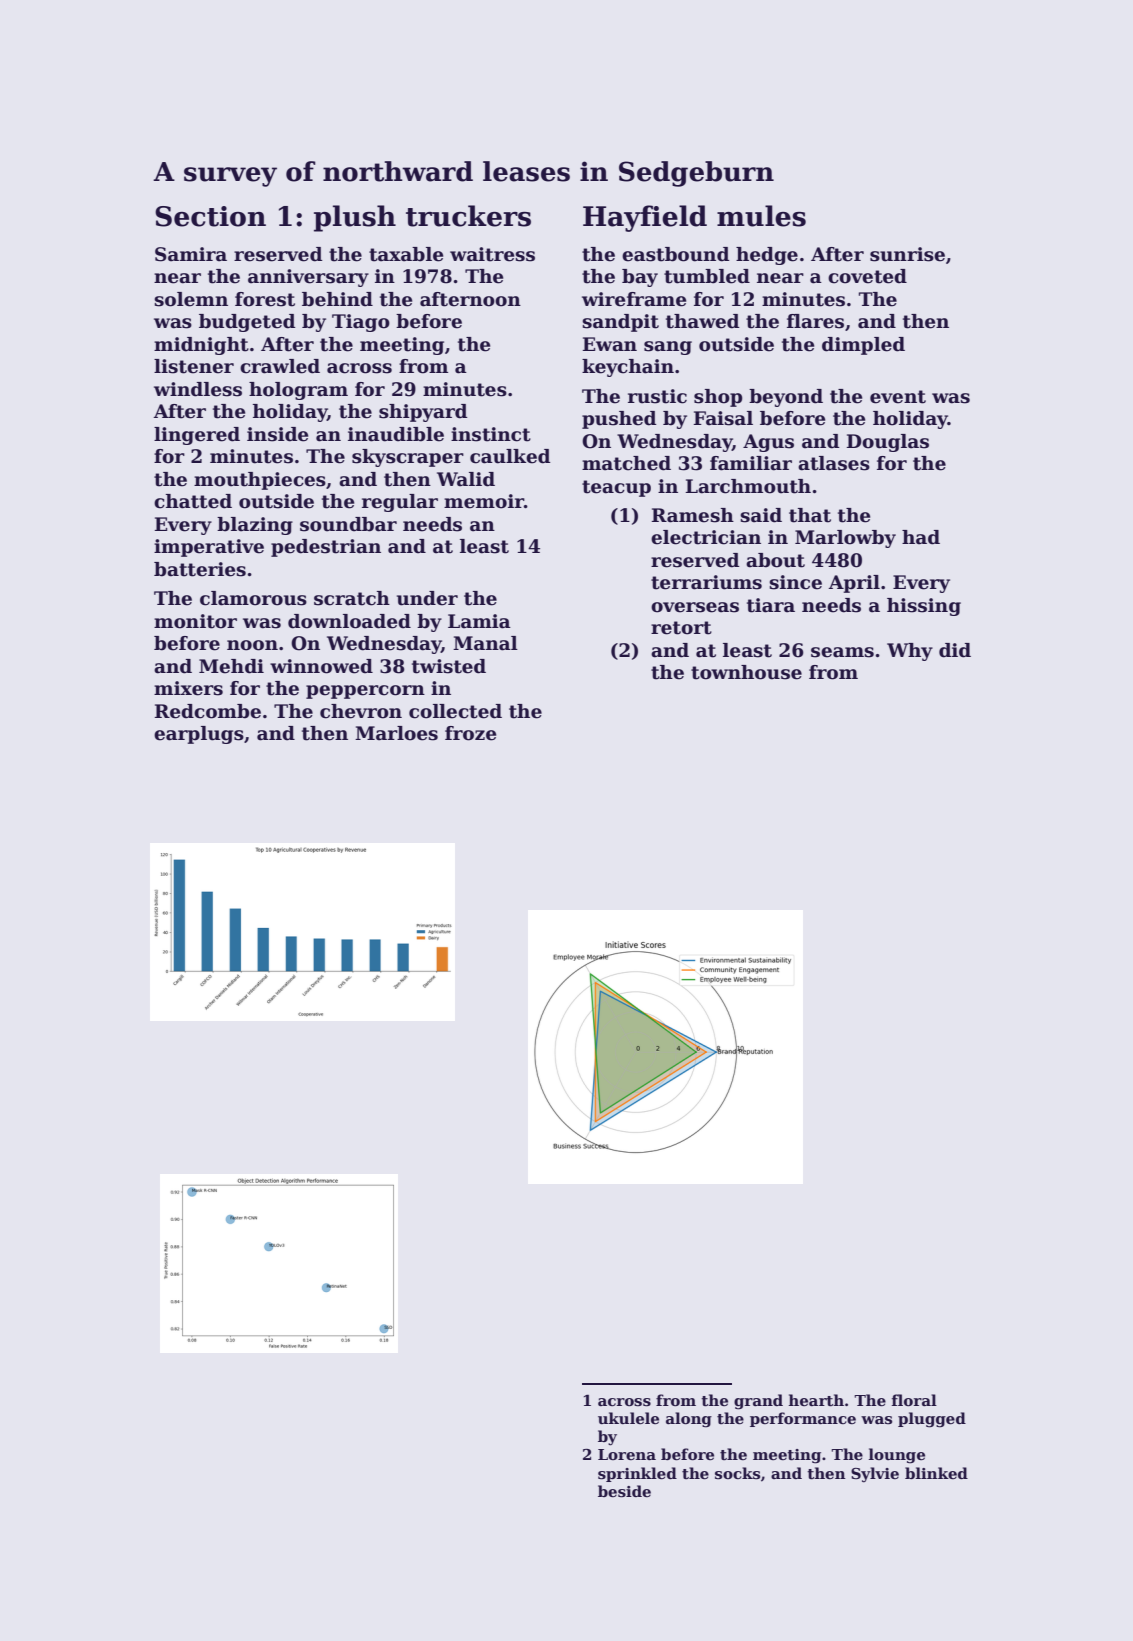  What do you see at coordinates (955, 650) in the screenshot?
I see `did` at bounding box center [955, 650].
